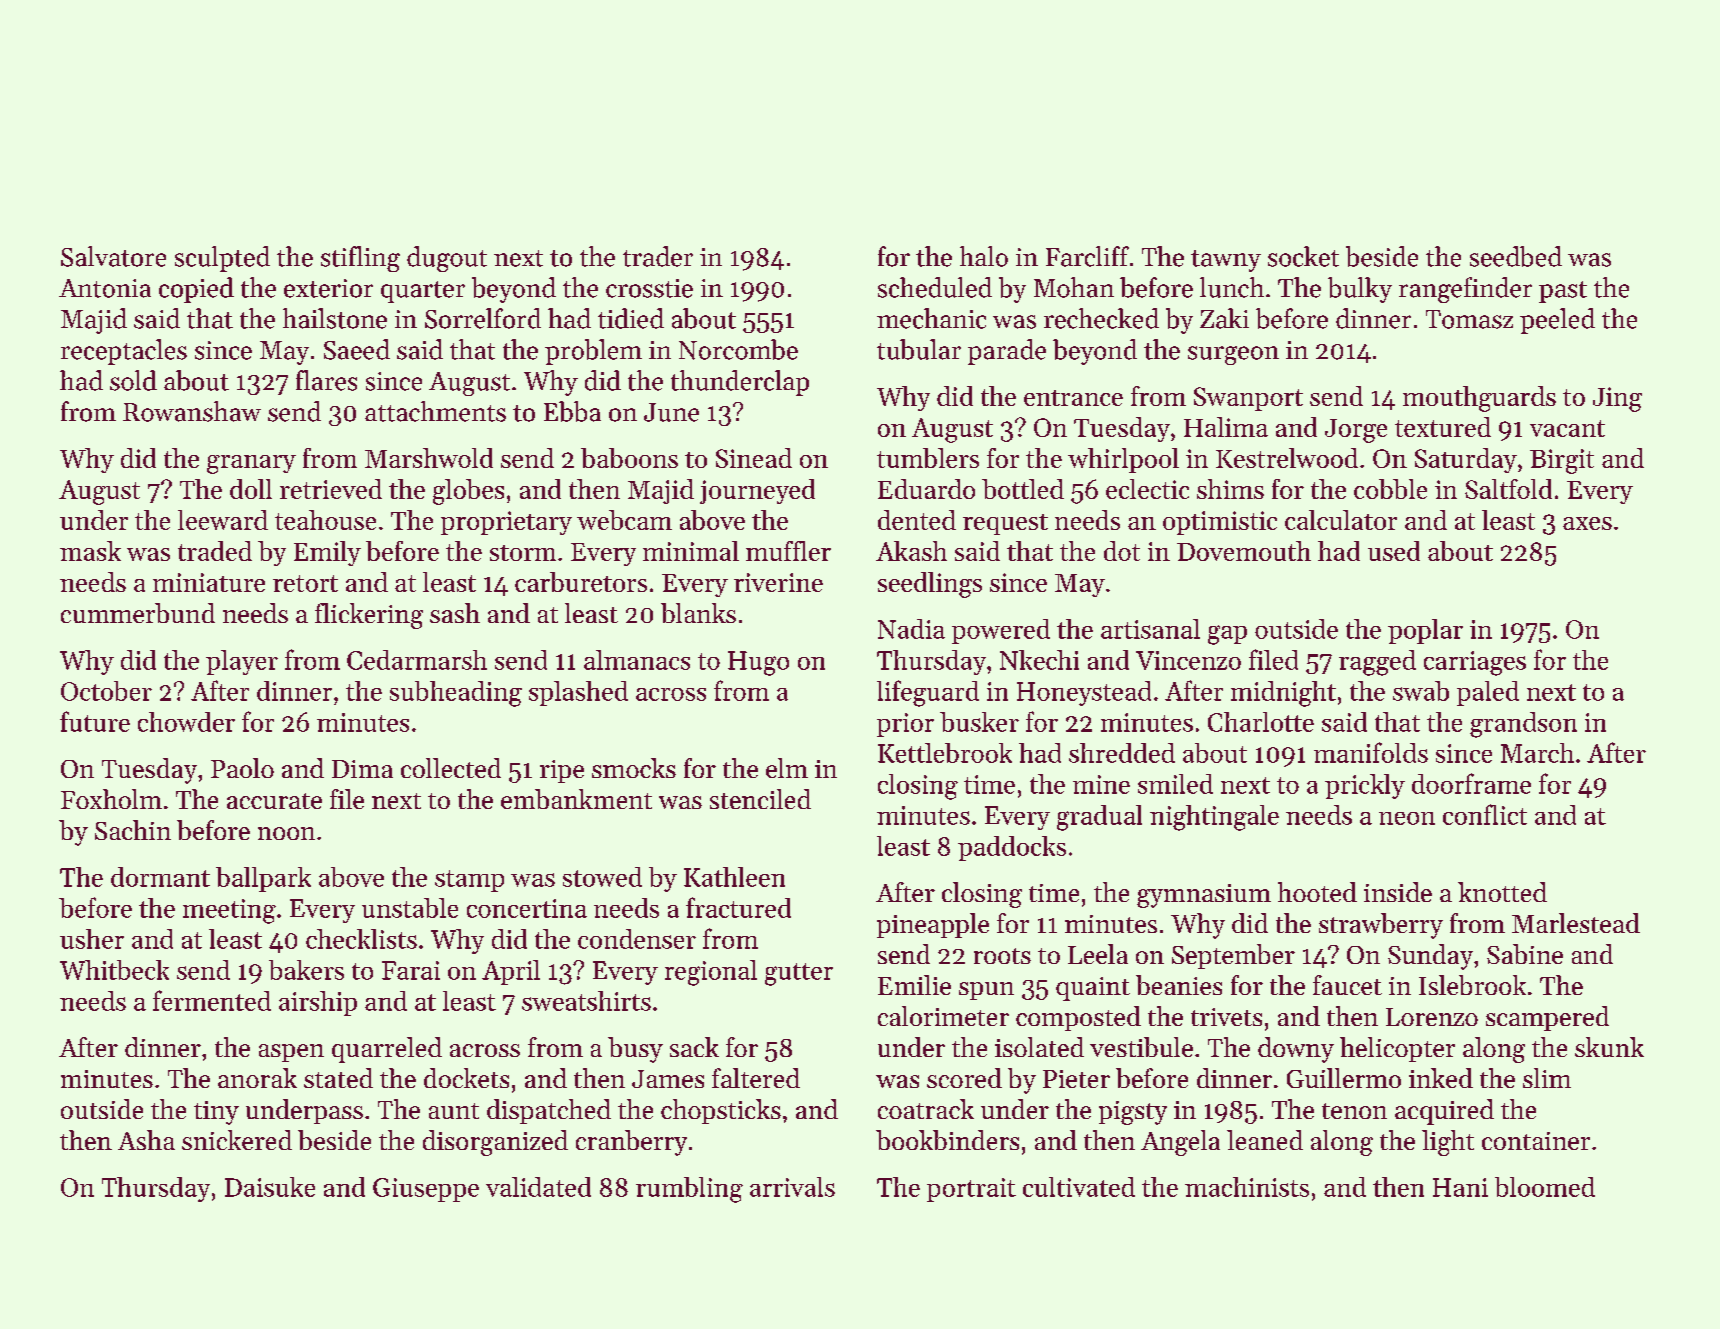  What do you see at coordinates (1397, 1049) in the document?
I see `helicopter` at bounding box center [1397, 1049].
